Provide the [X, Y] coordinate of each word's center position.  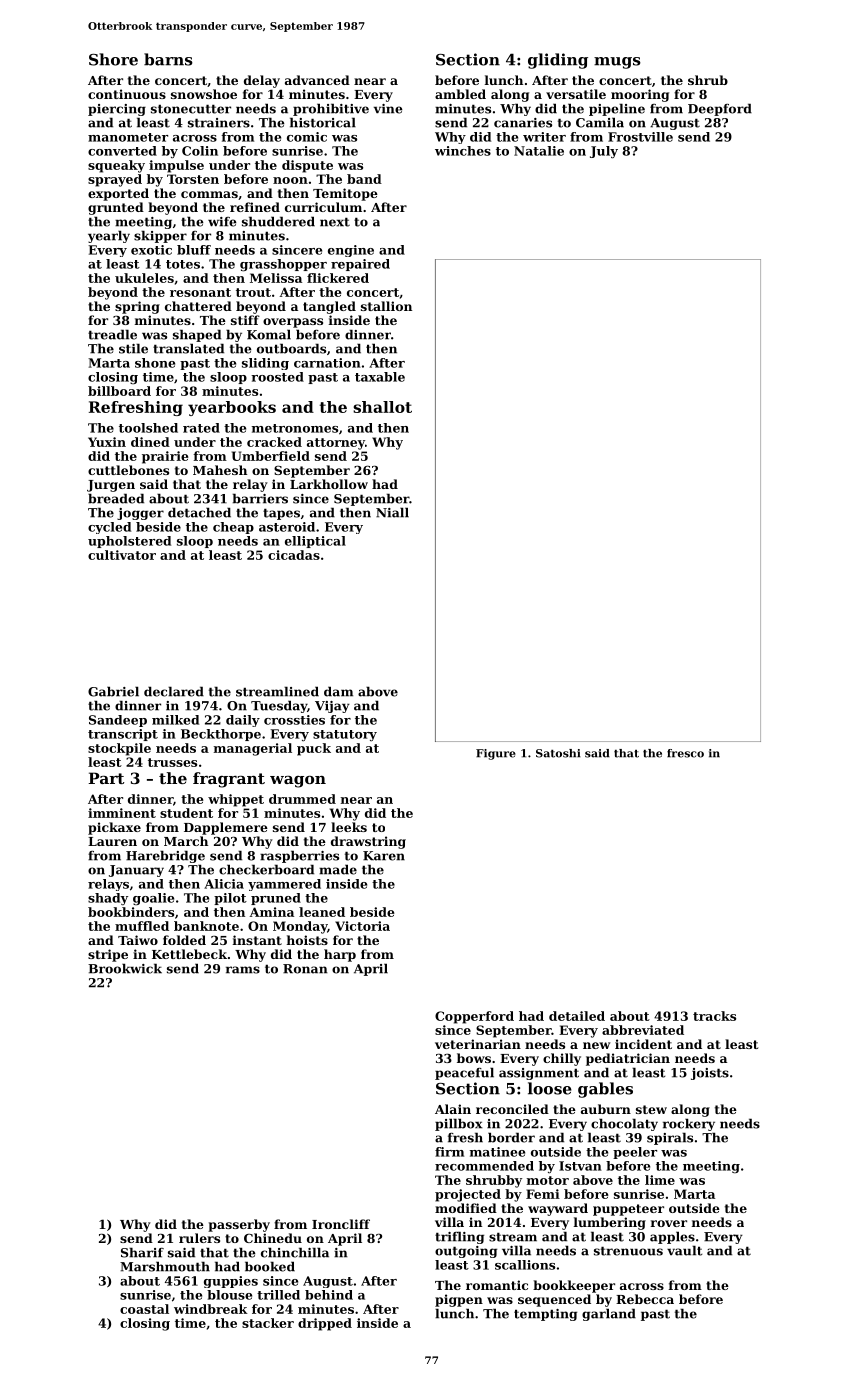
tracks [714, 1016]
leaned [322, 912]
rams [243, 970]
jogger [140, 514]
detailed [577, 1016]
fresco [685, 753]
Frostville [640, 137]
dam [338, 691]
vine [388, 109]
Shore [113, 59]
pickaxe [114, 828]
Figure [496, 754]
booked [270, 1266]
